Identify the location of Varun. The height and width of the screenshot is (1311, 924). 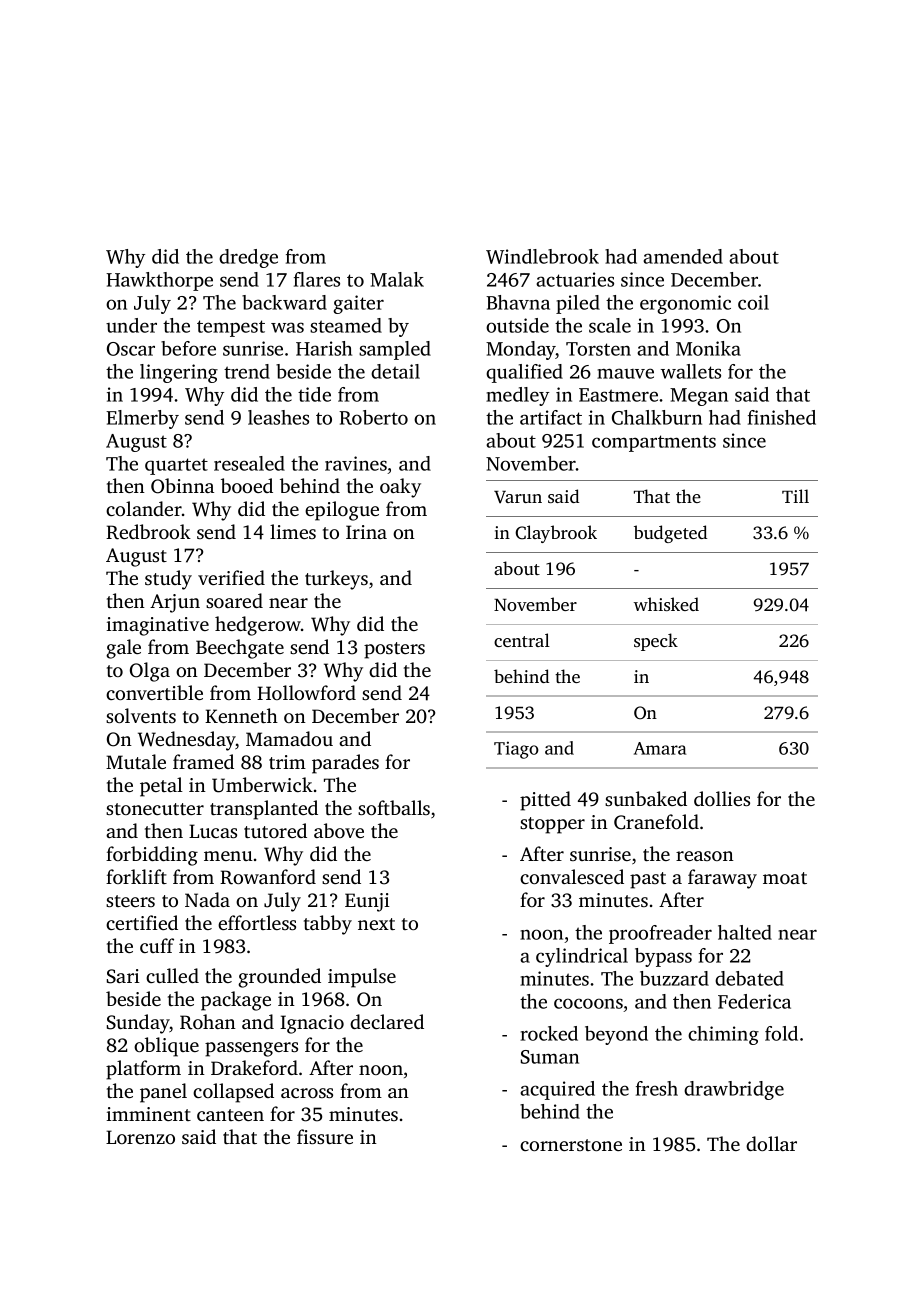
(518, 497).
